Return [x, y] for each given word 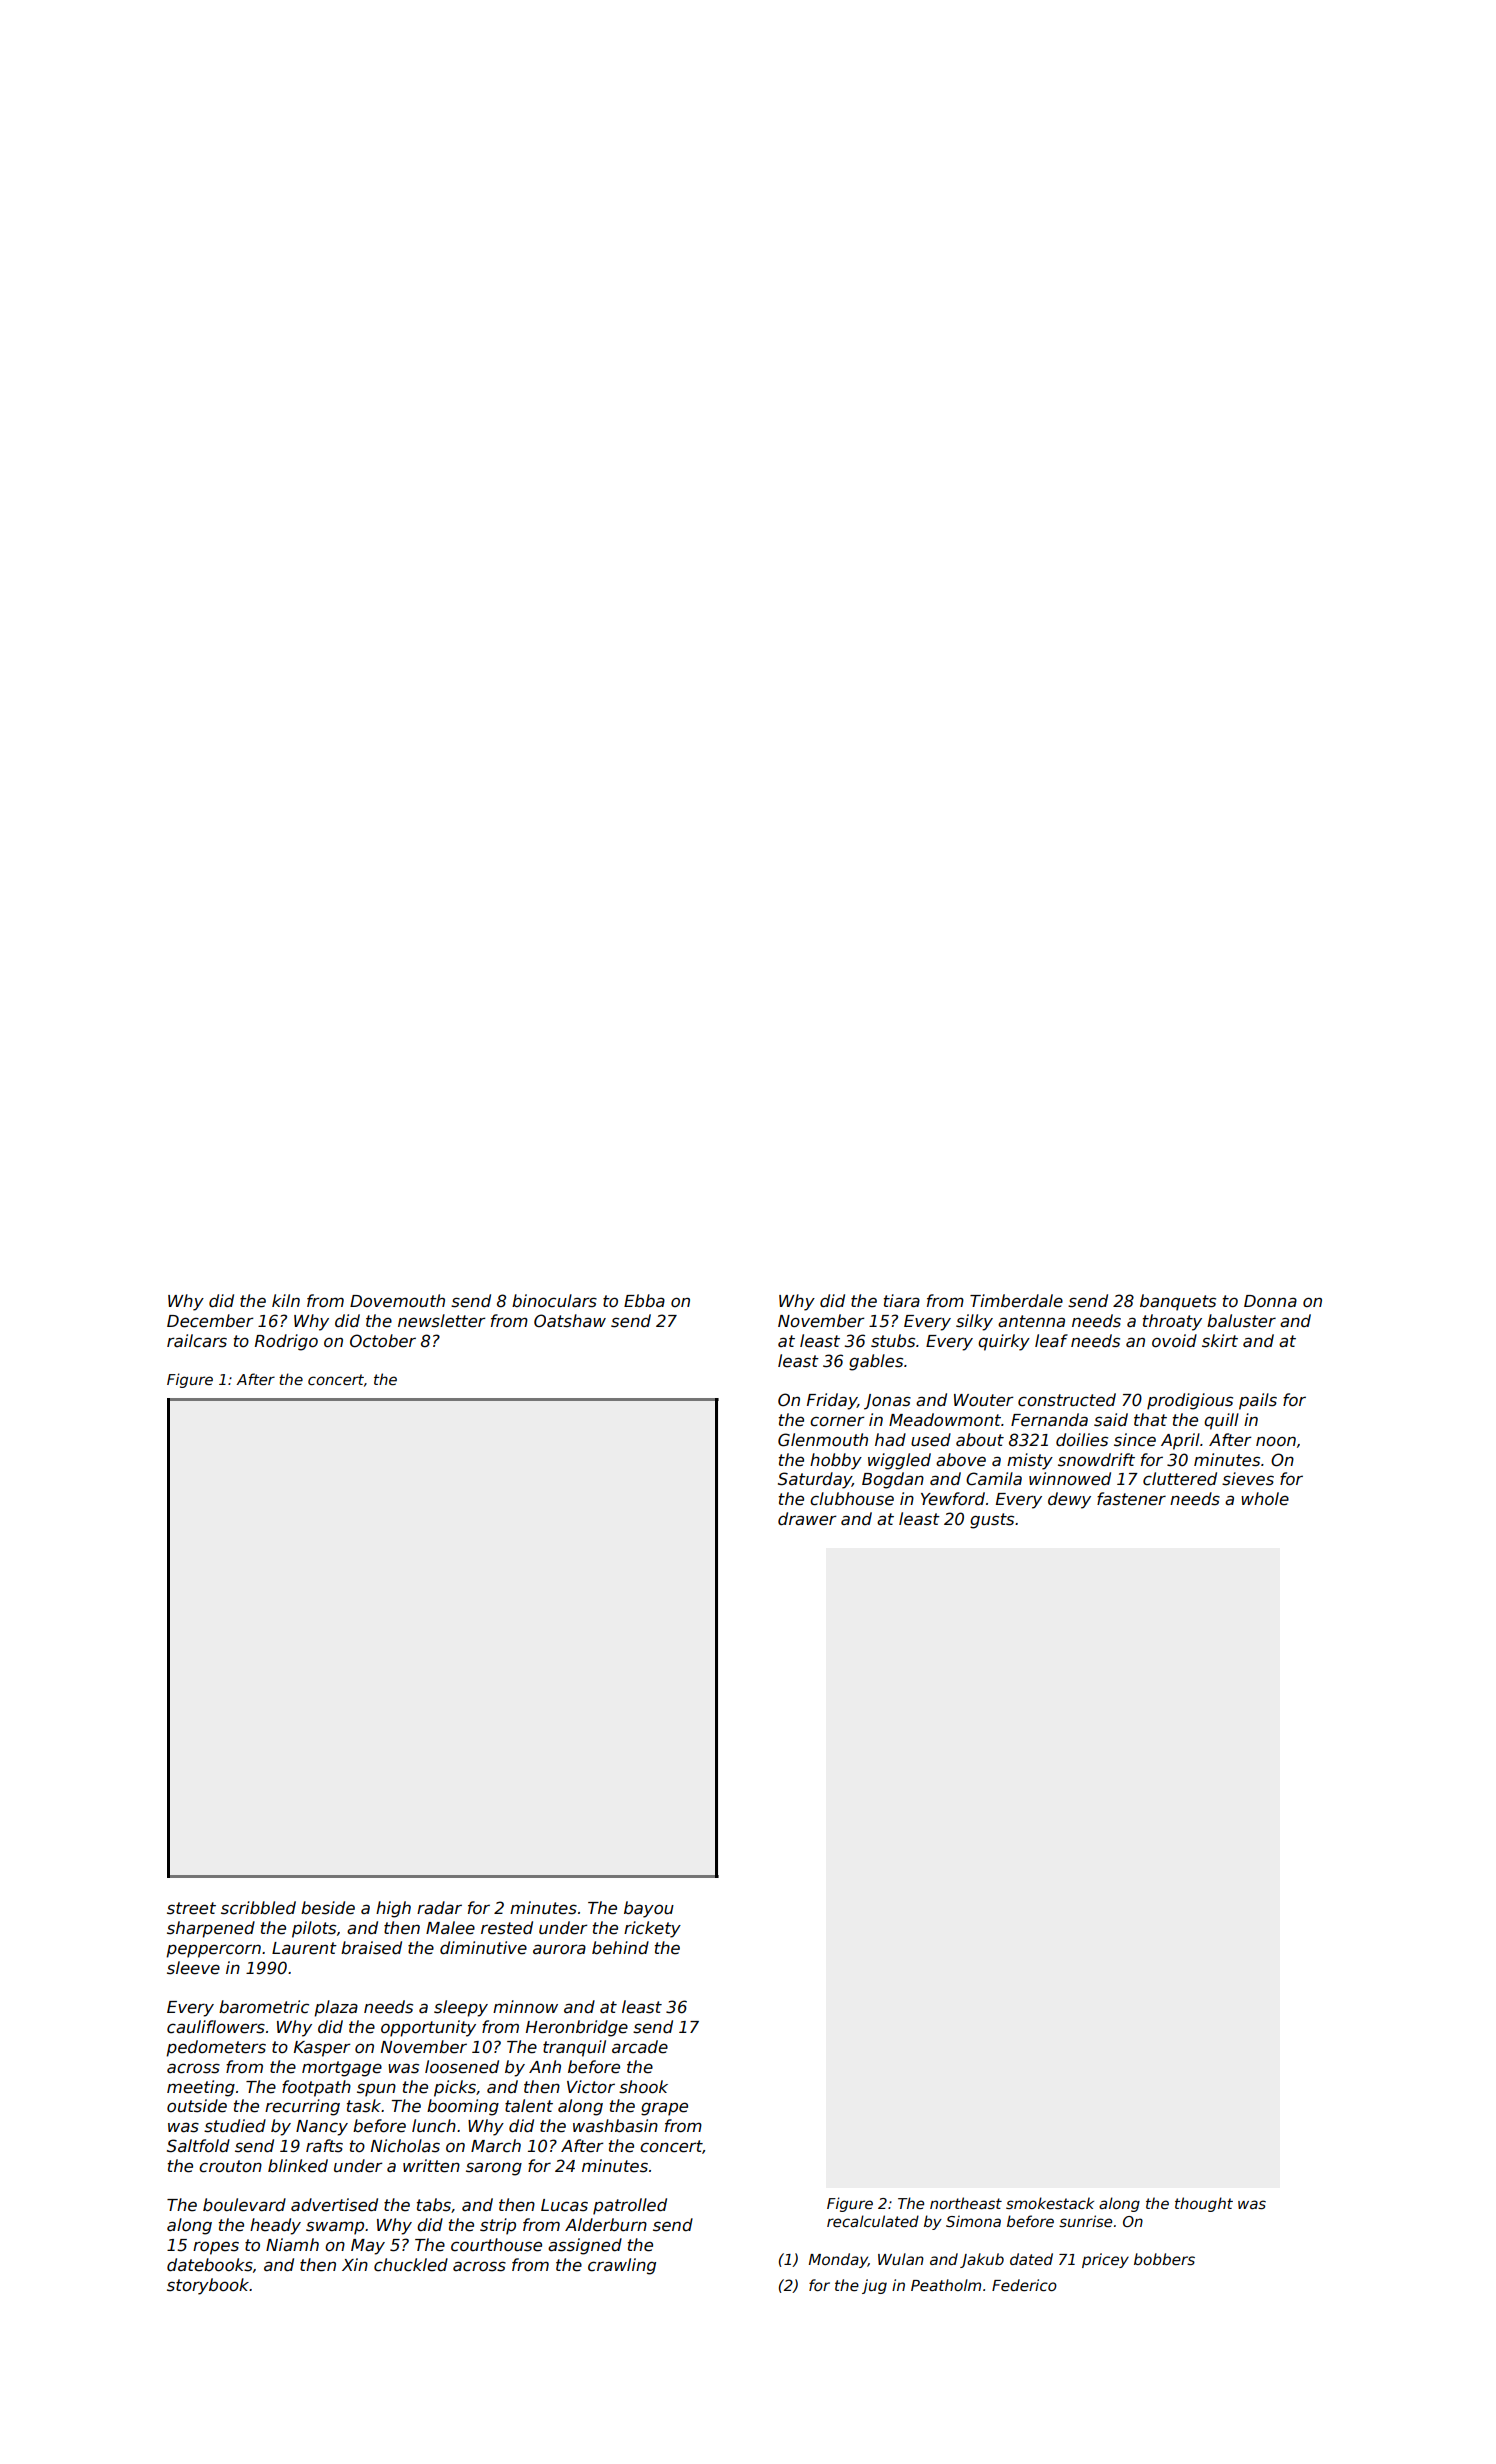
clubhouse [852, 1499]
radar [439, 1908]
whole [1265, 1499]
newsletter [442, 1321]
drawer [807, 1519]
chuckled [411, 2265]
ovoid [1174, 1341]
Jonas [887, 1402]
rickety [652, 1929]
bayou [649, 1909]
